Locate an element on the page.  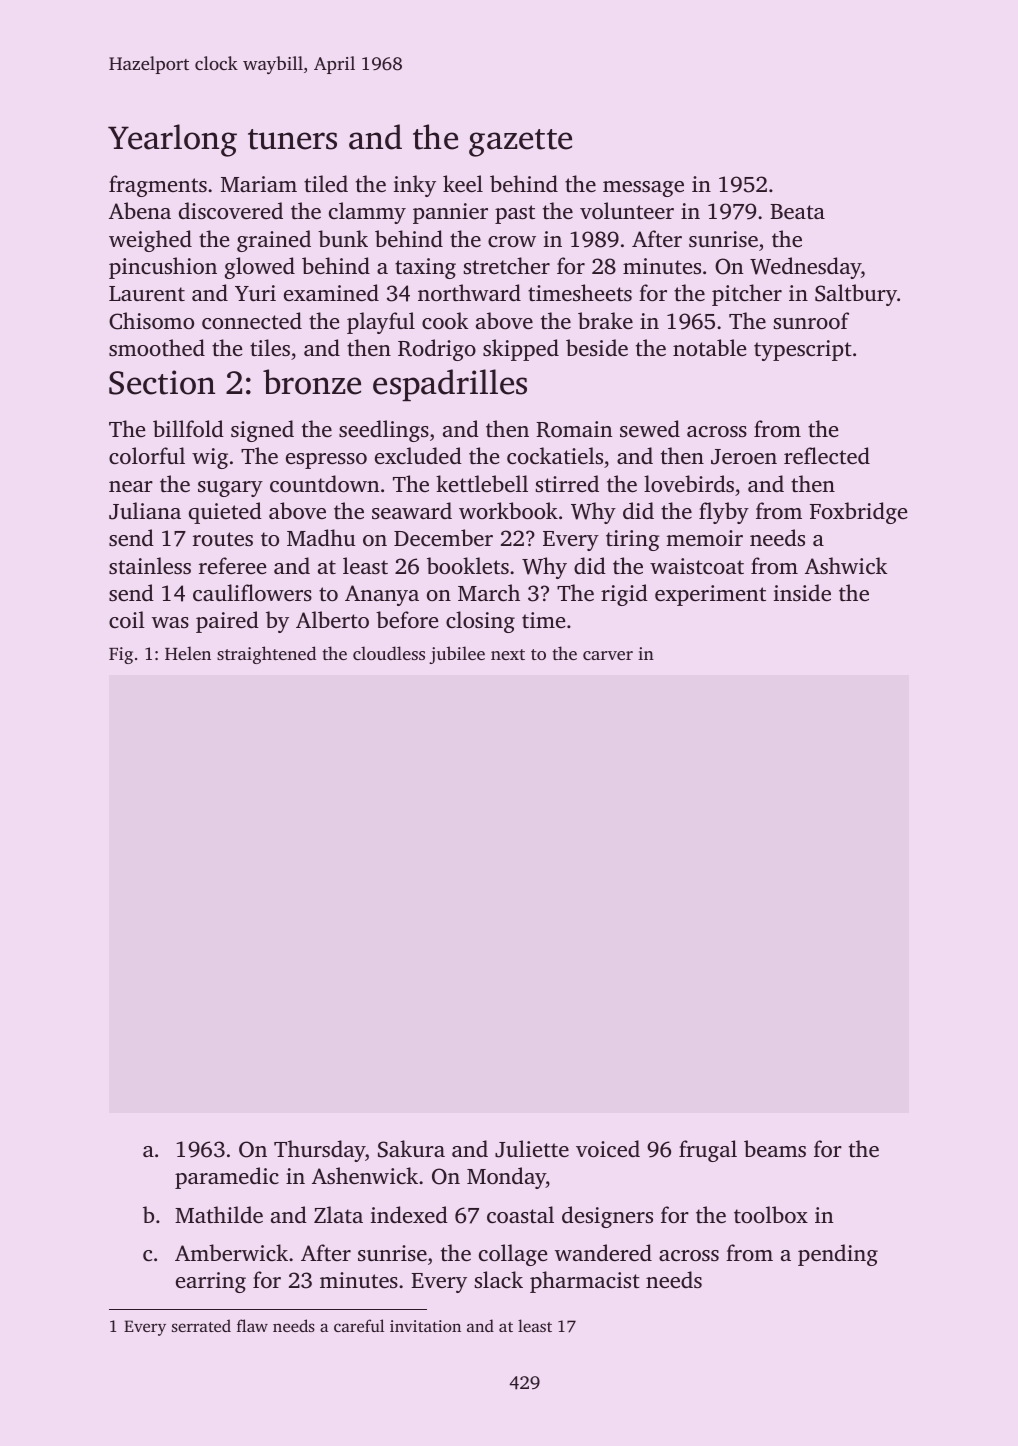
tuners is located at coordinates (292, 139).
